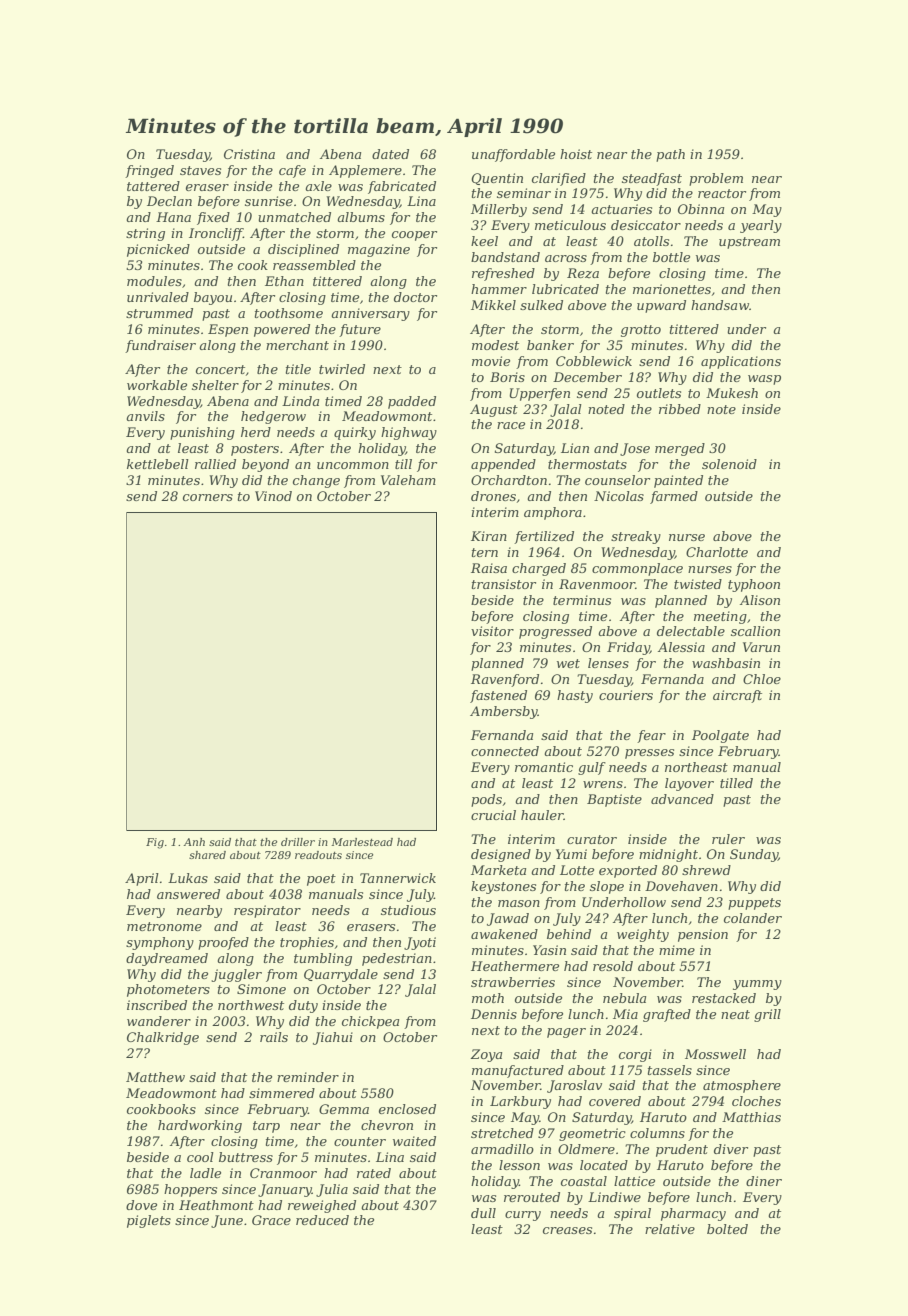 This screenshot has width=908, height=1316. What do you see at coordinates (322, 1220) in the screenshot?
I see `reduced` at bounding box center [322, 1220].
